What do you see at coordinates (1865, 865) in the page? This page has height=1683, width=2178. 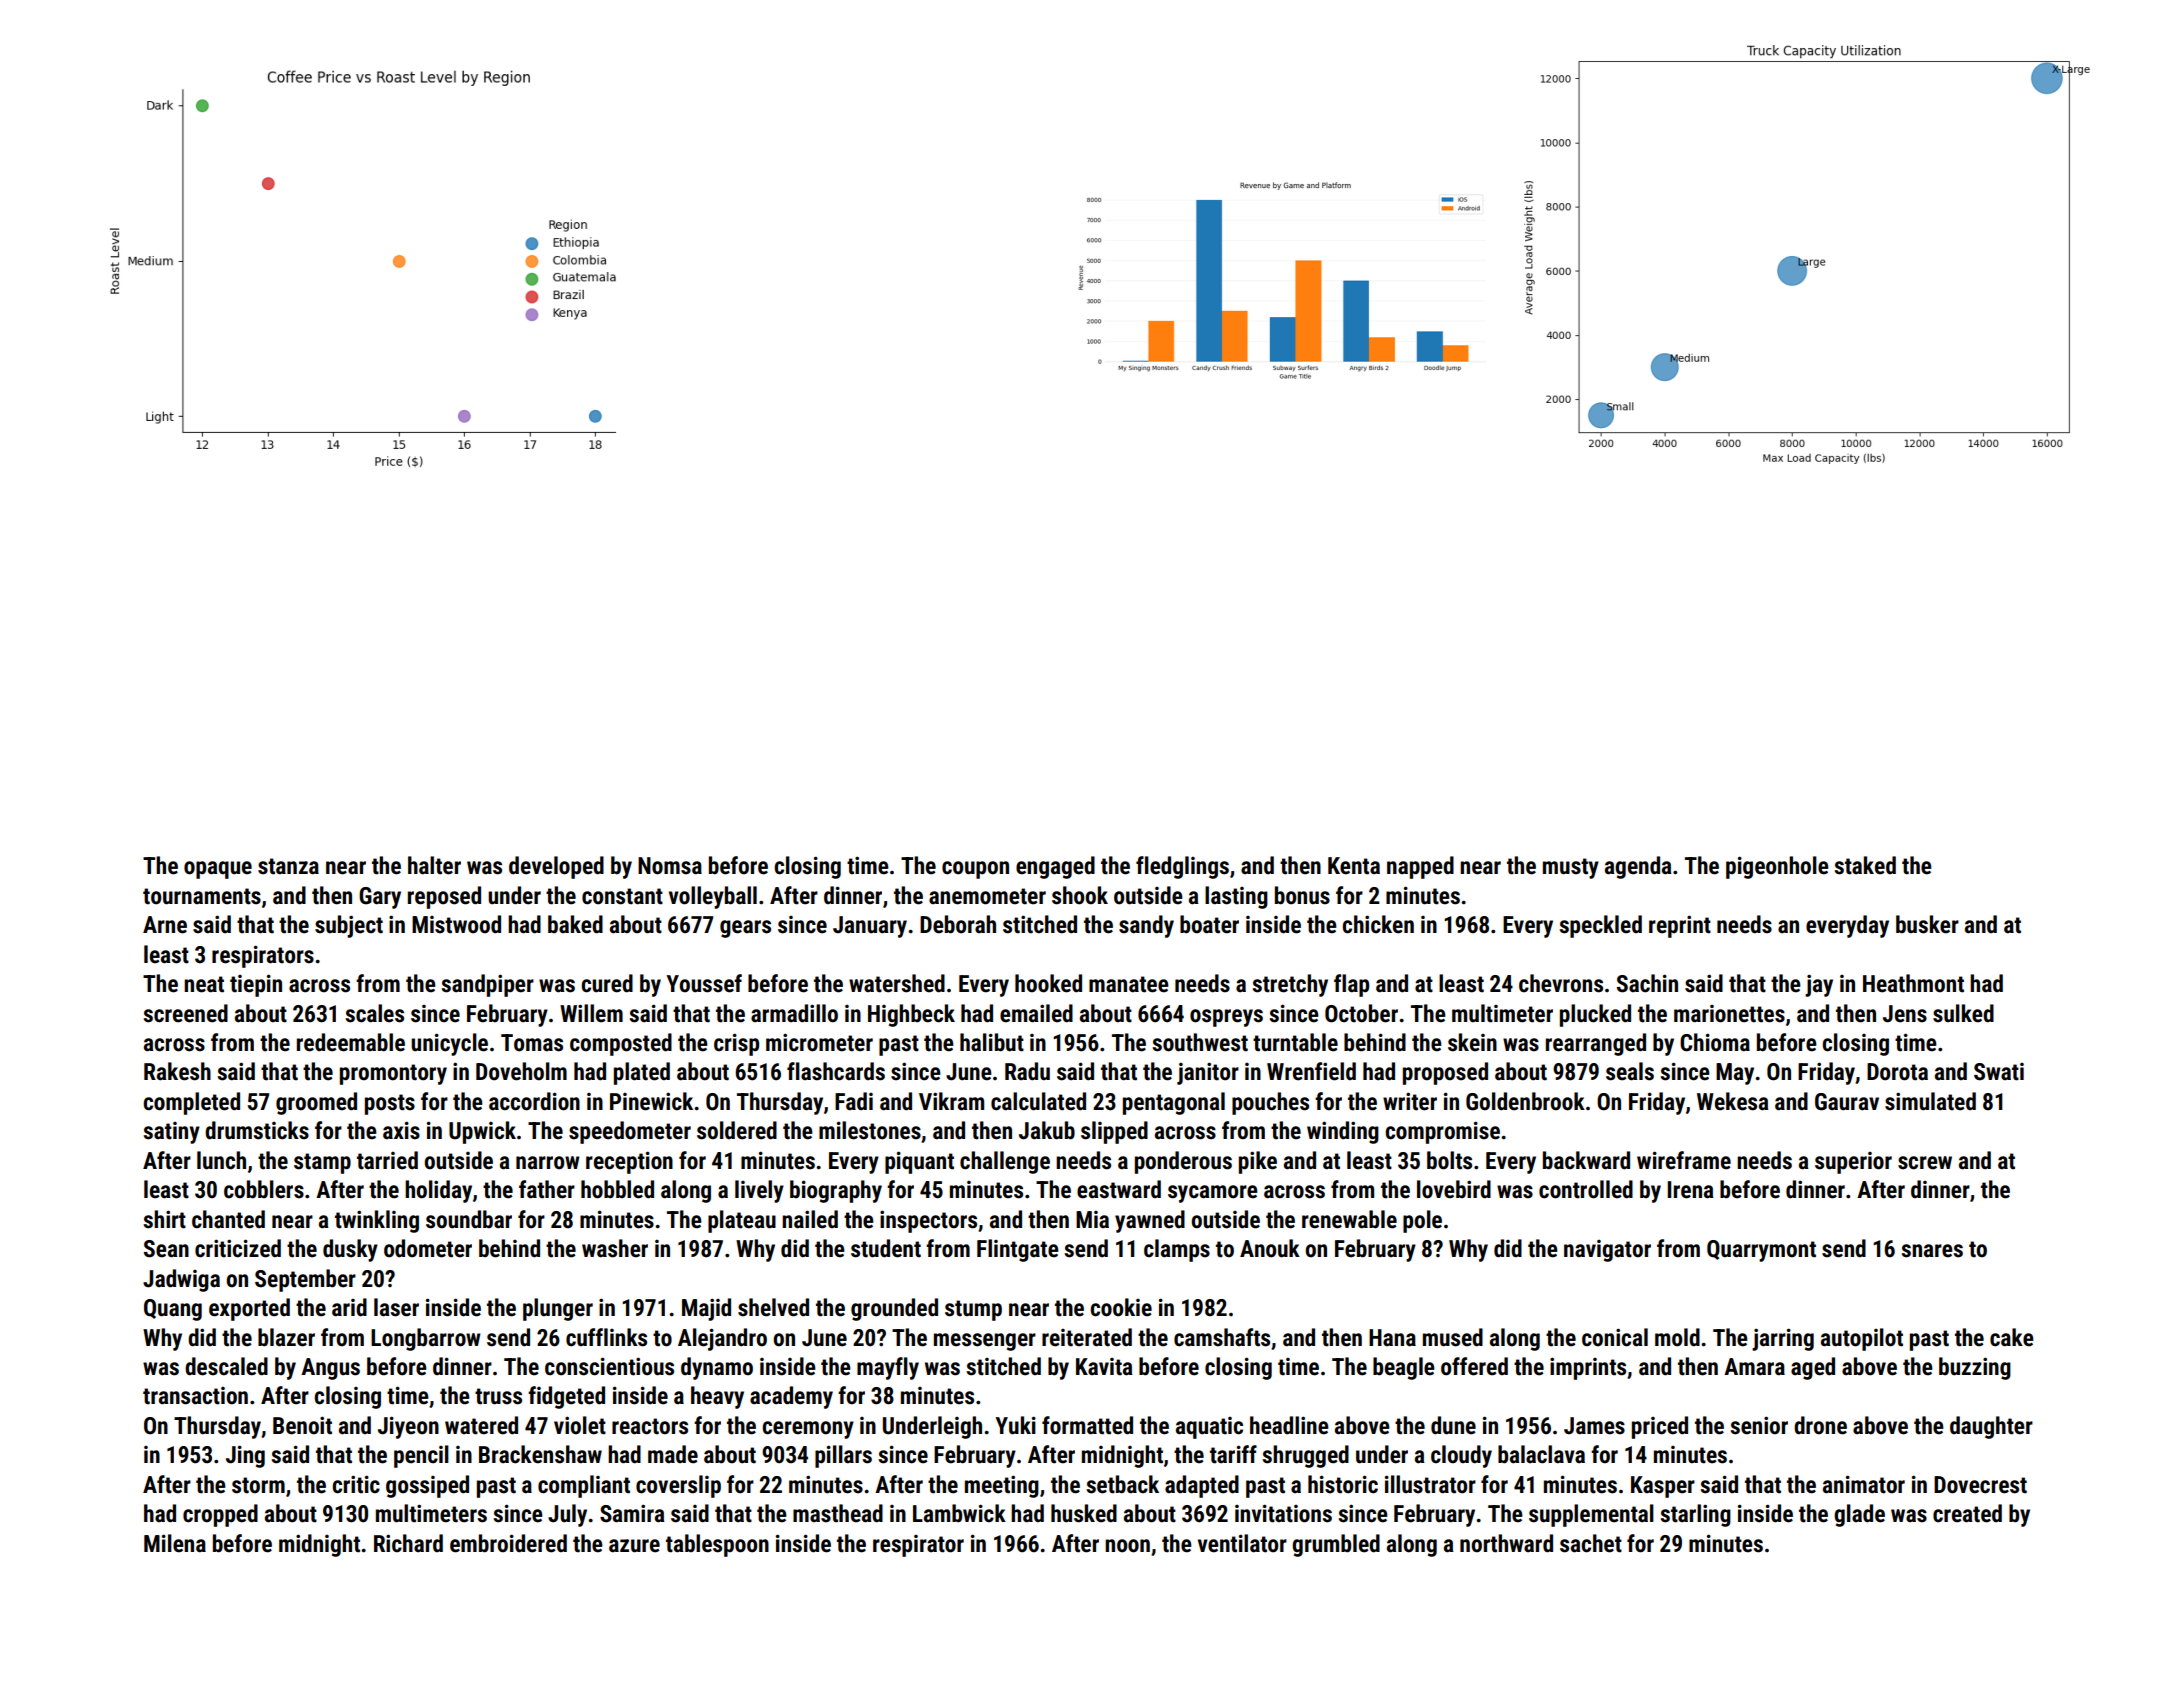 I see `staked` at bounding box center [1865, 865].
